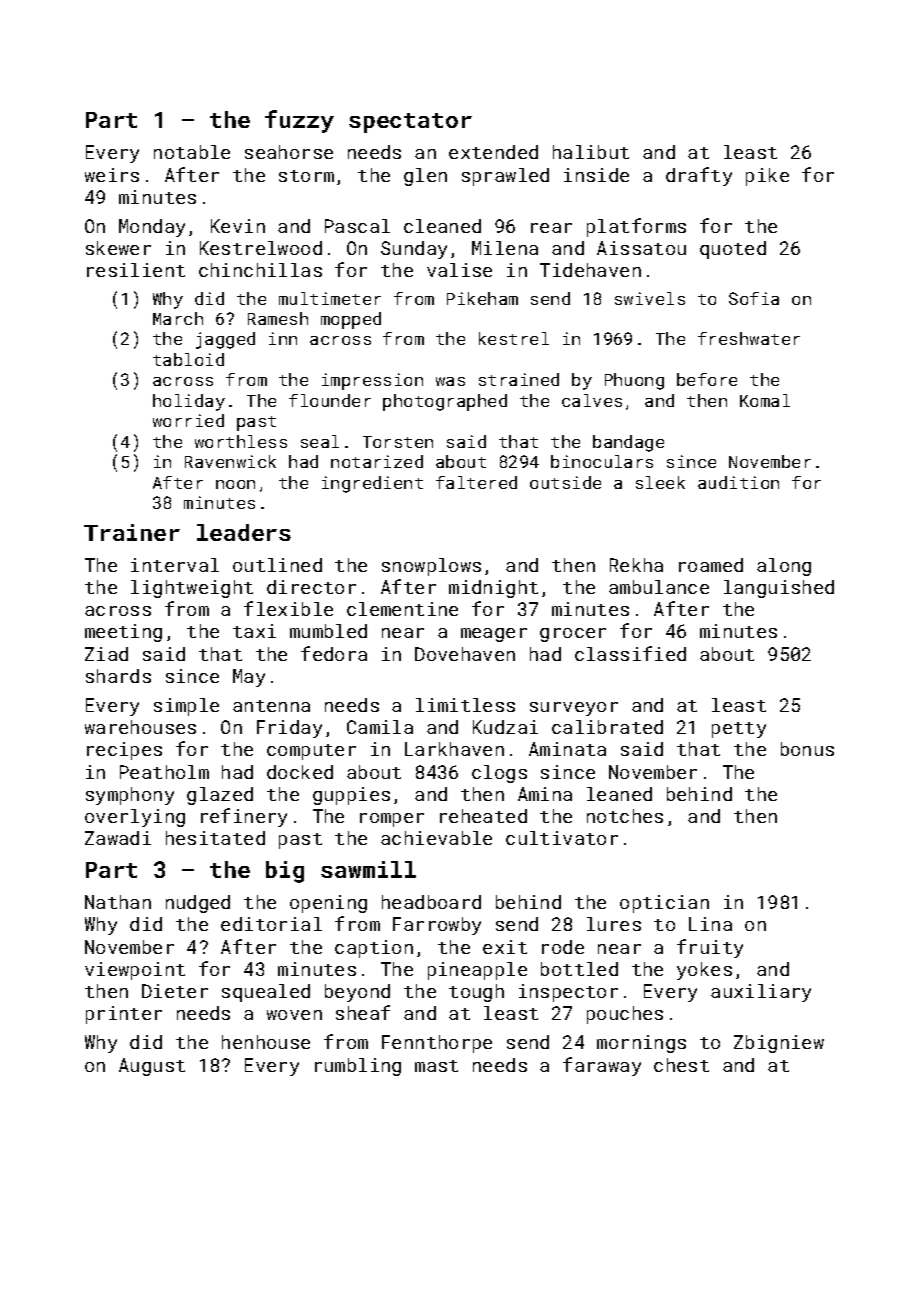 This document has width=924, height=1314. Describe the element at coordinates (784, 567) in the document. I see `along` at that location.
